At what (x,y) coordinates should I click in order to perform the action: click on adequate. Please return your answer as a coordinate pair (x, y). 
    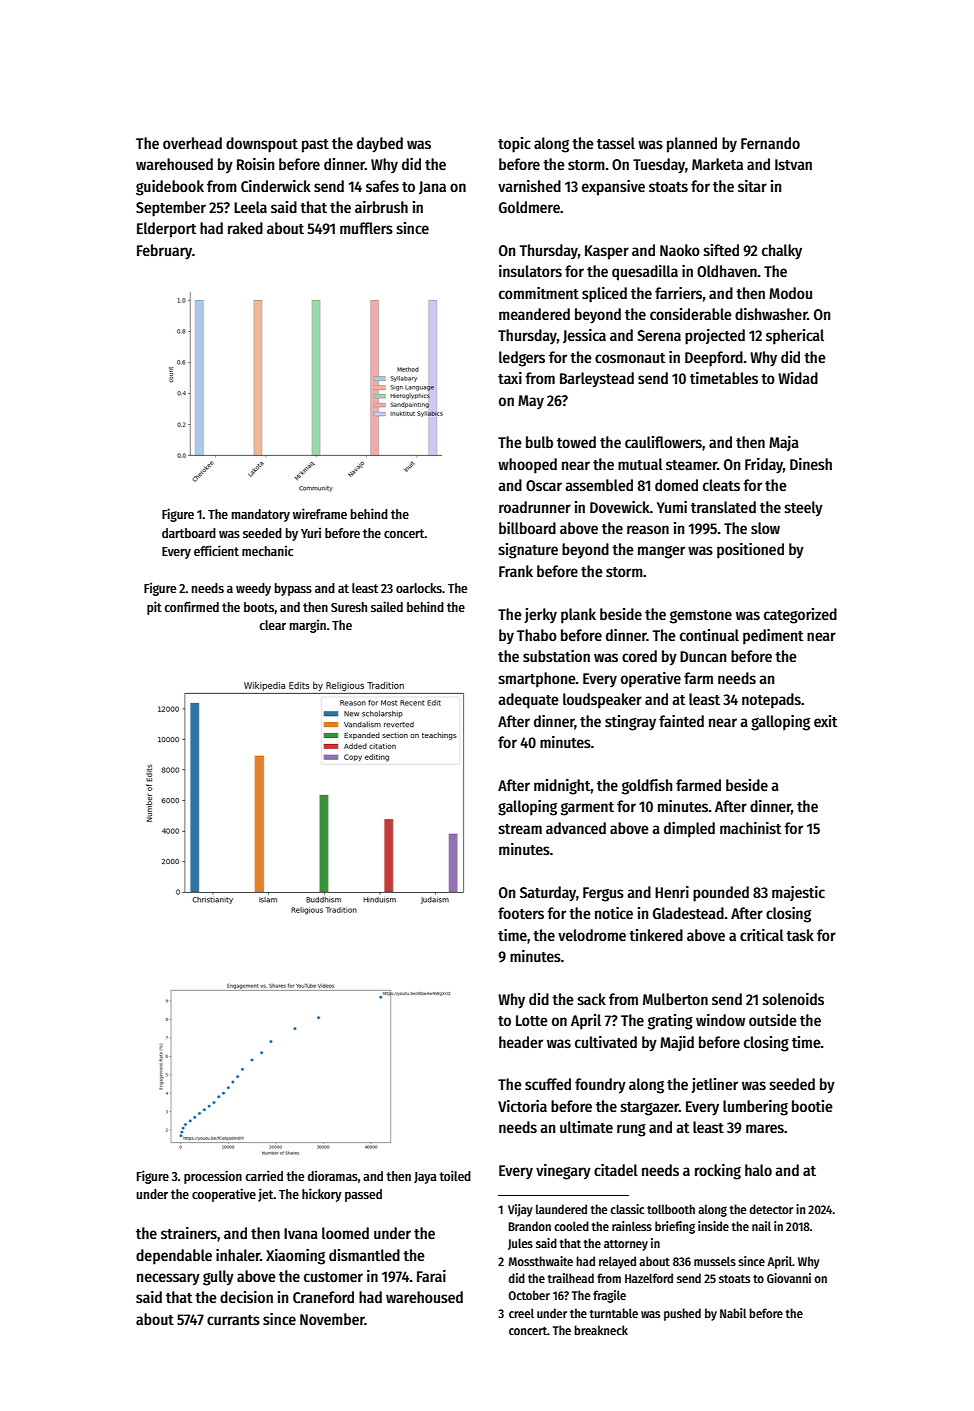
    Looking at the image, I should click on (528, 701).
